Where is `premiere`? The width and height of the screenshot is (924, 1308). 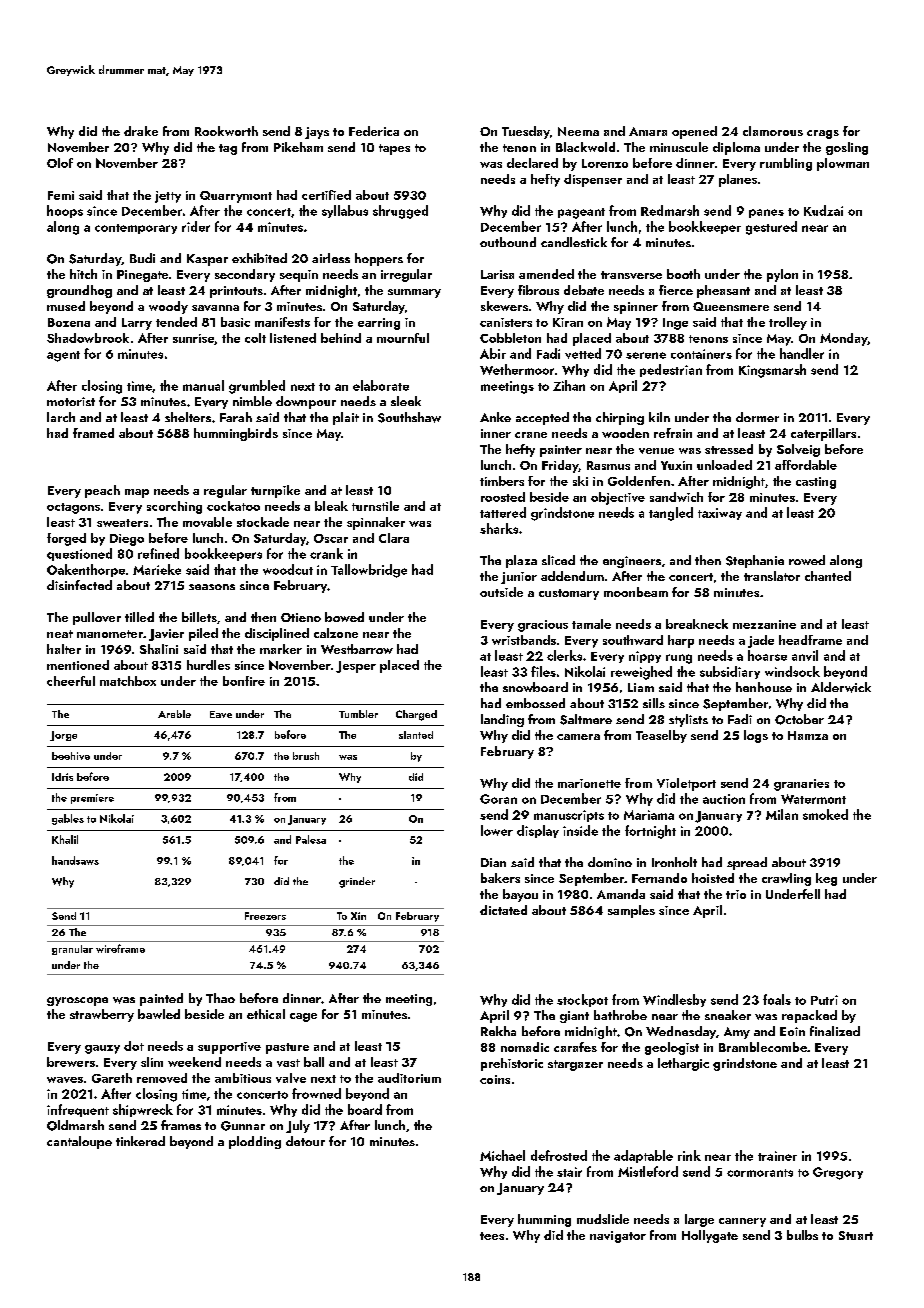
premiere is located at coordinates (92, 799).
